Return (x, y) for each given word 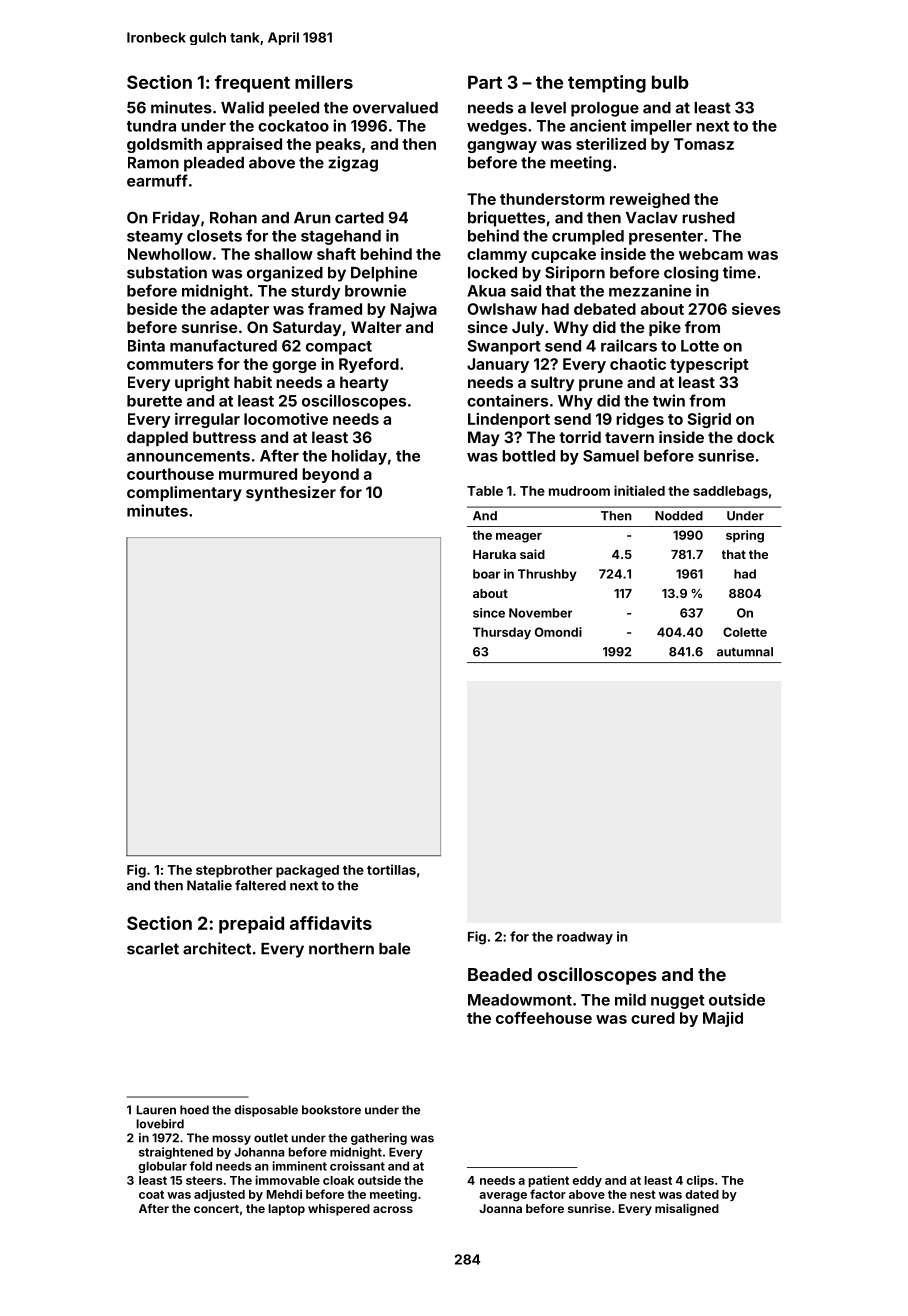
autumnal (745, 652)
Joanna (500, 1208)
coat (151, 1194)
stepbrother (234, 871)
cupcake (563, 255)
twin (669, 400)
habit (253, 382)
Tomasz (704, 144)
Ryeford (369, 365)
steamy (155, 238)
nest (643, 1194)
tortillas (391, 869)
